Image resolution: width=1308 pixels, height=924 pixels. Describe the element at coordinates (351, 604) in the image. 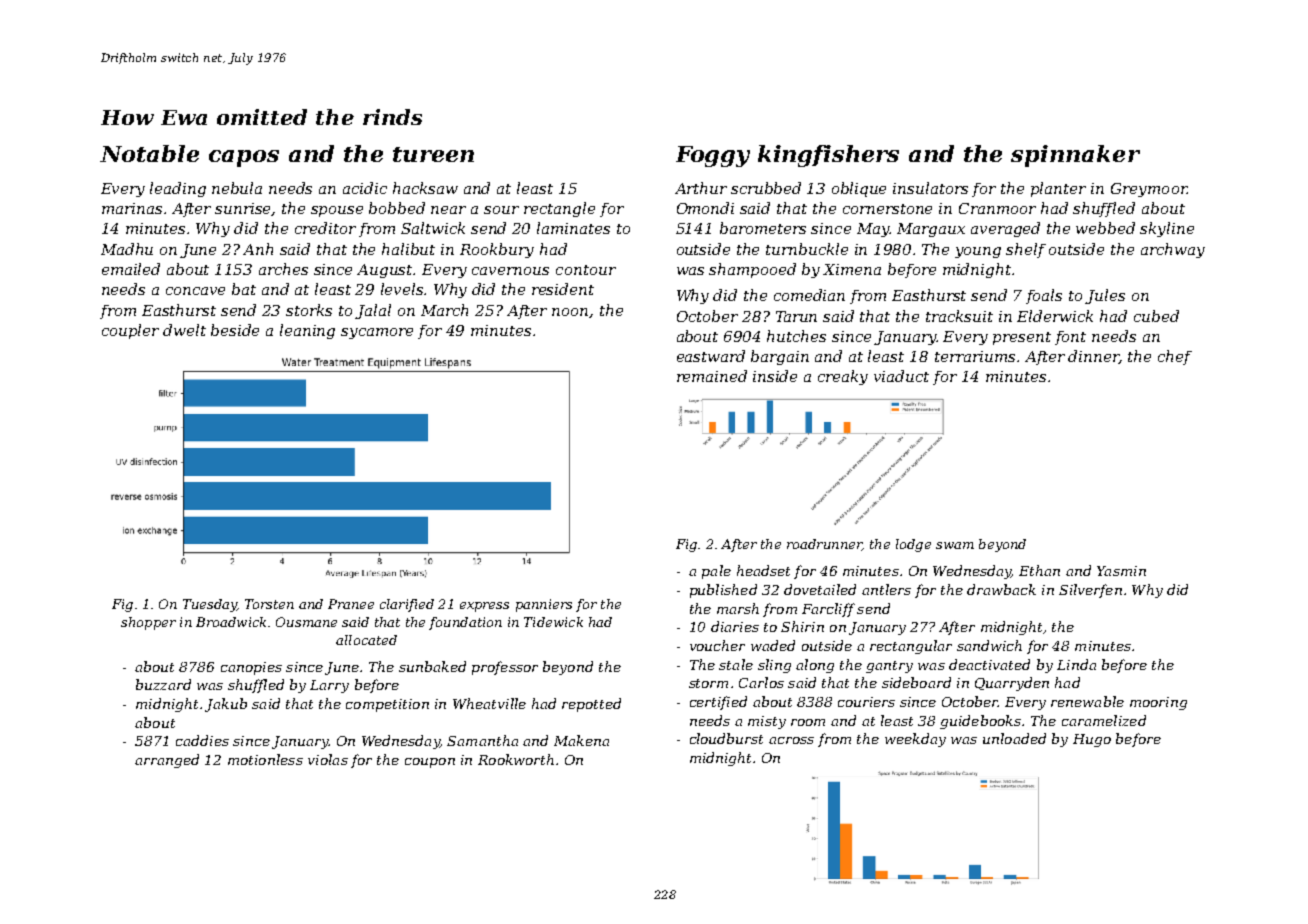

I see `Pranee` at that location.
